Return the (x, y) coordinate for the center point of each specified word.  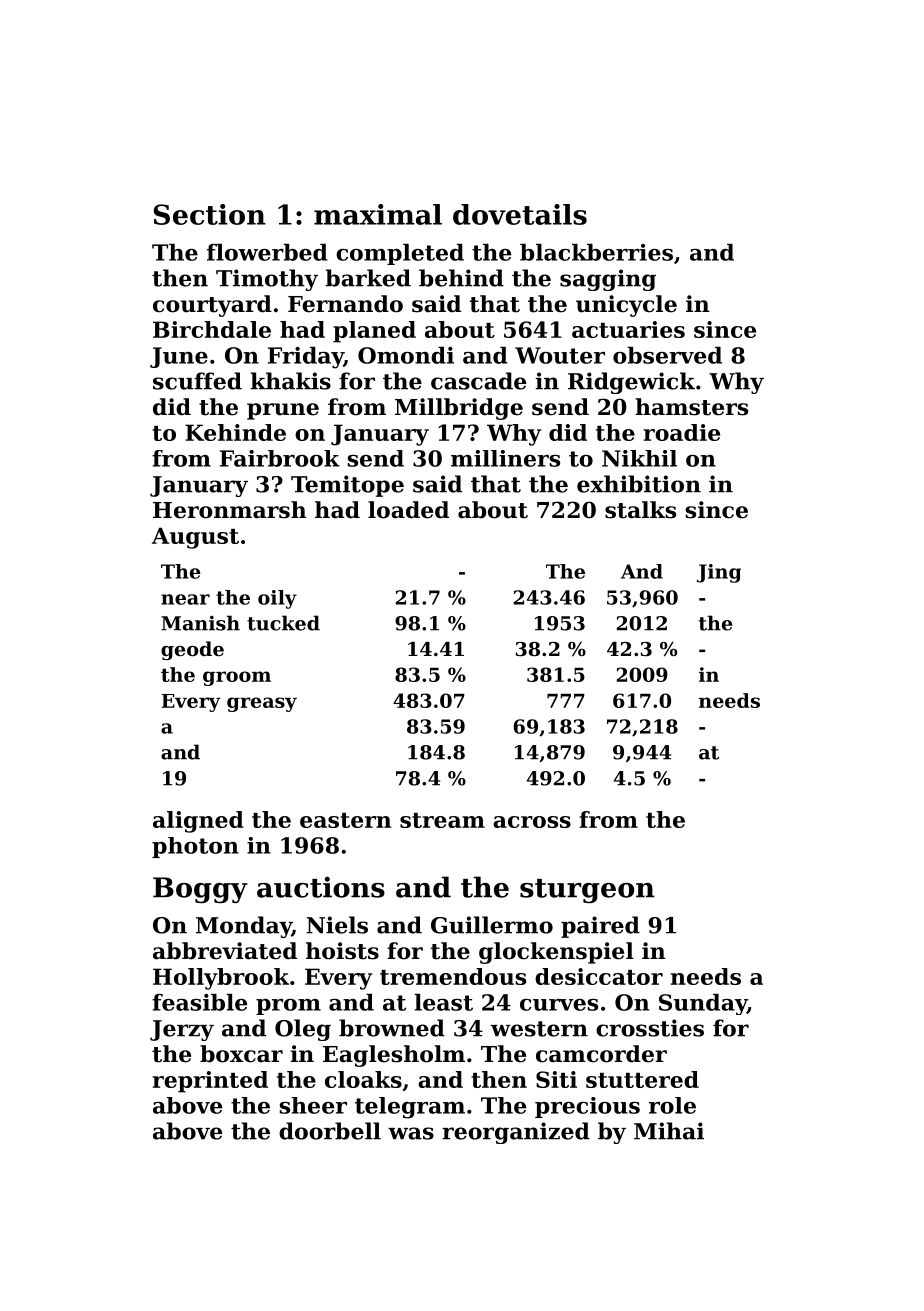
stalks (640, 510)
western (539, 1029)
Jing (719, 573)
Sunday (703, 1004)
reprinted (210, 1082)
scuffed (197, 381)
